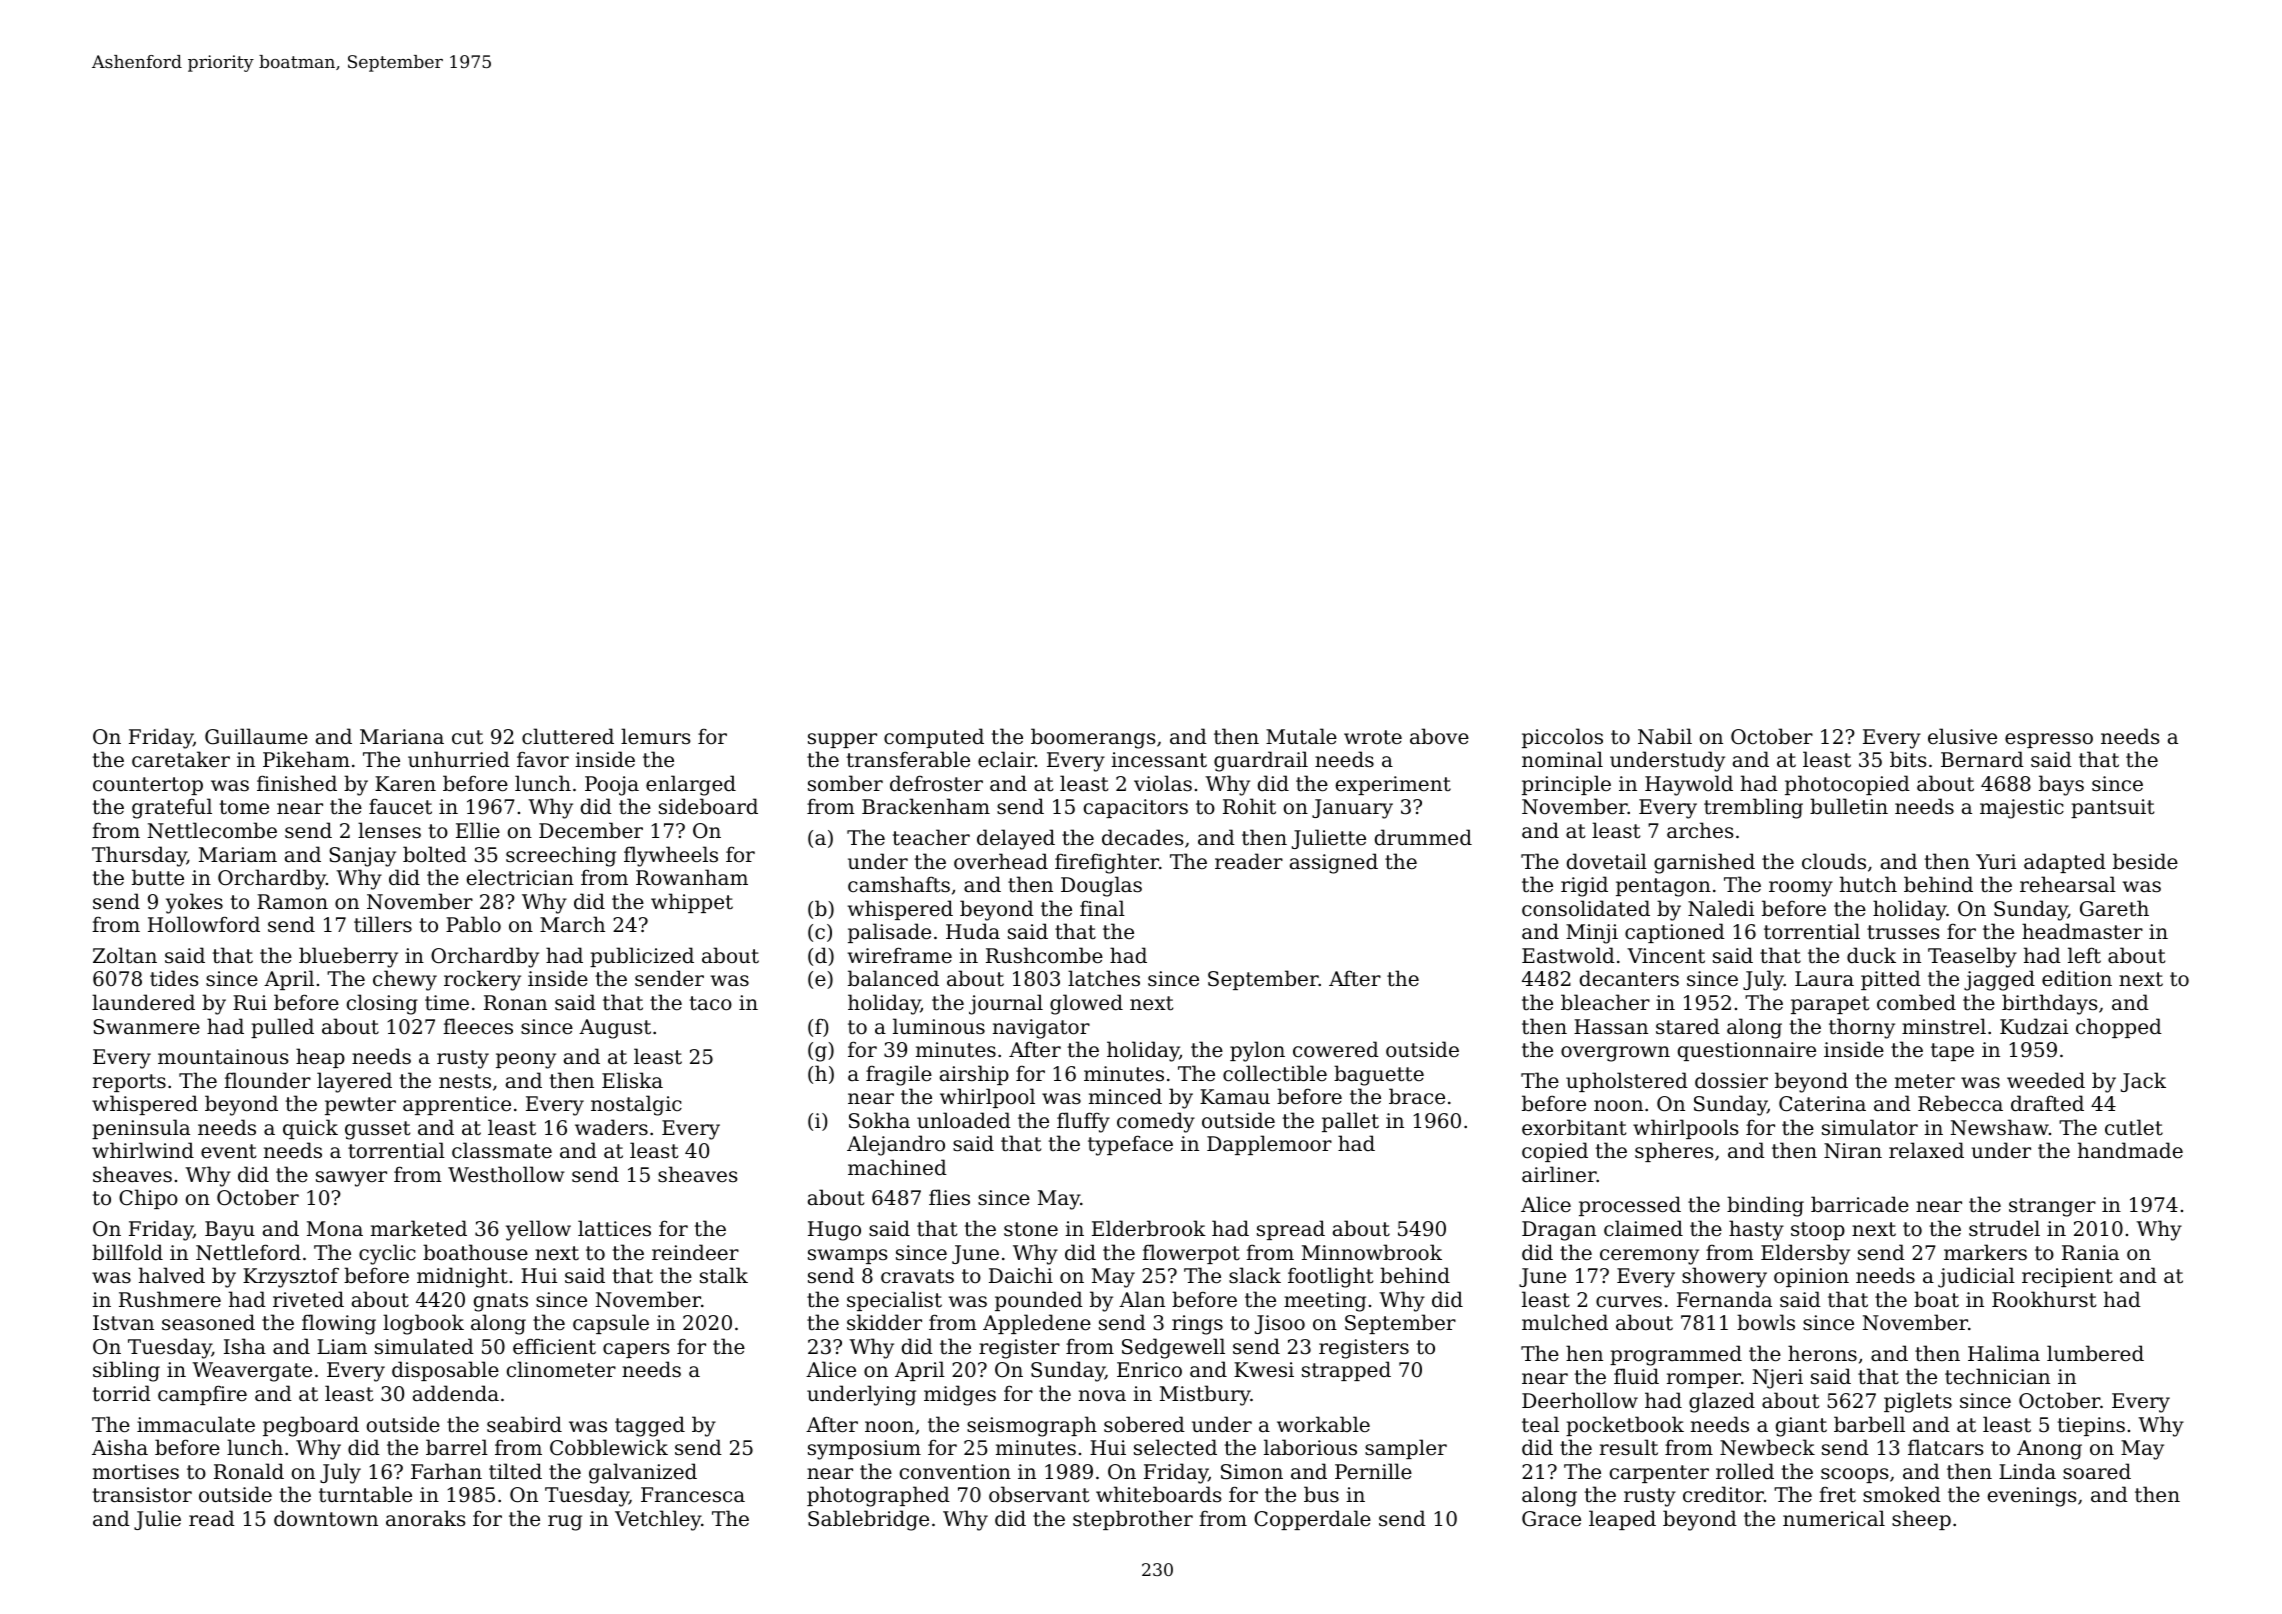 This page has width=2282, height=1614. Describe the element at coordinates (1559, 1174) in the page. I see `airliner` at that location.
